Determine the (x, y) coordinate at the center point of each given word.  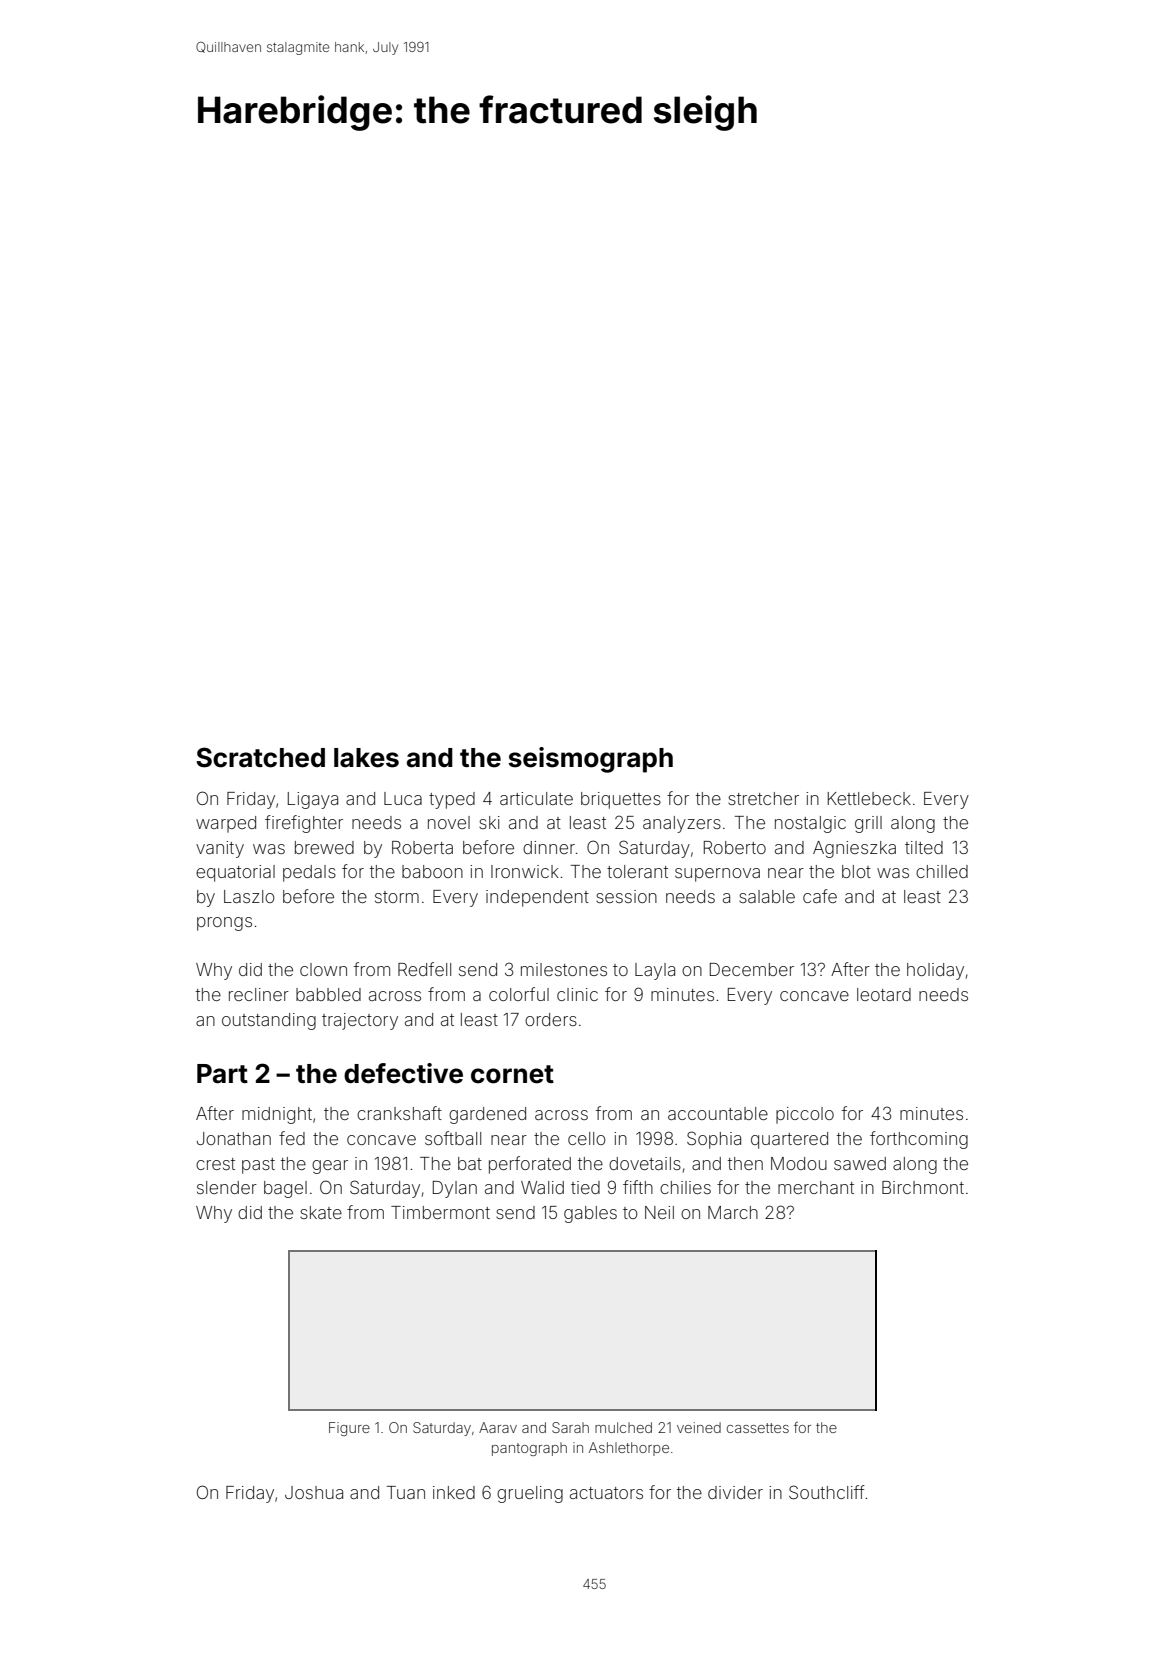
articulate (536, 798)
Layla (655, 971)
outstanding (269, 1021)
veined (699, 1427)
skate (321, 1212)
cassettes (758, 1428)
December (752, 969)
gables (590, 1214)
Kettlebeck (869, 798)
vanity (220, 849)
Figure (349, 1429)
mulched (623, 1427)
